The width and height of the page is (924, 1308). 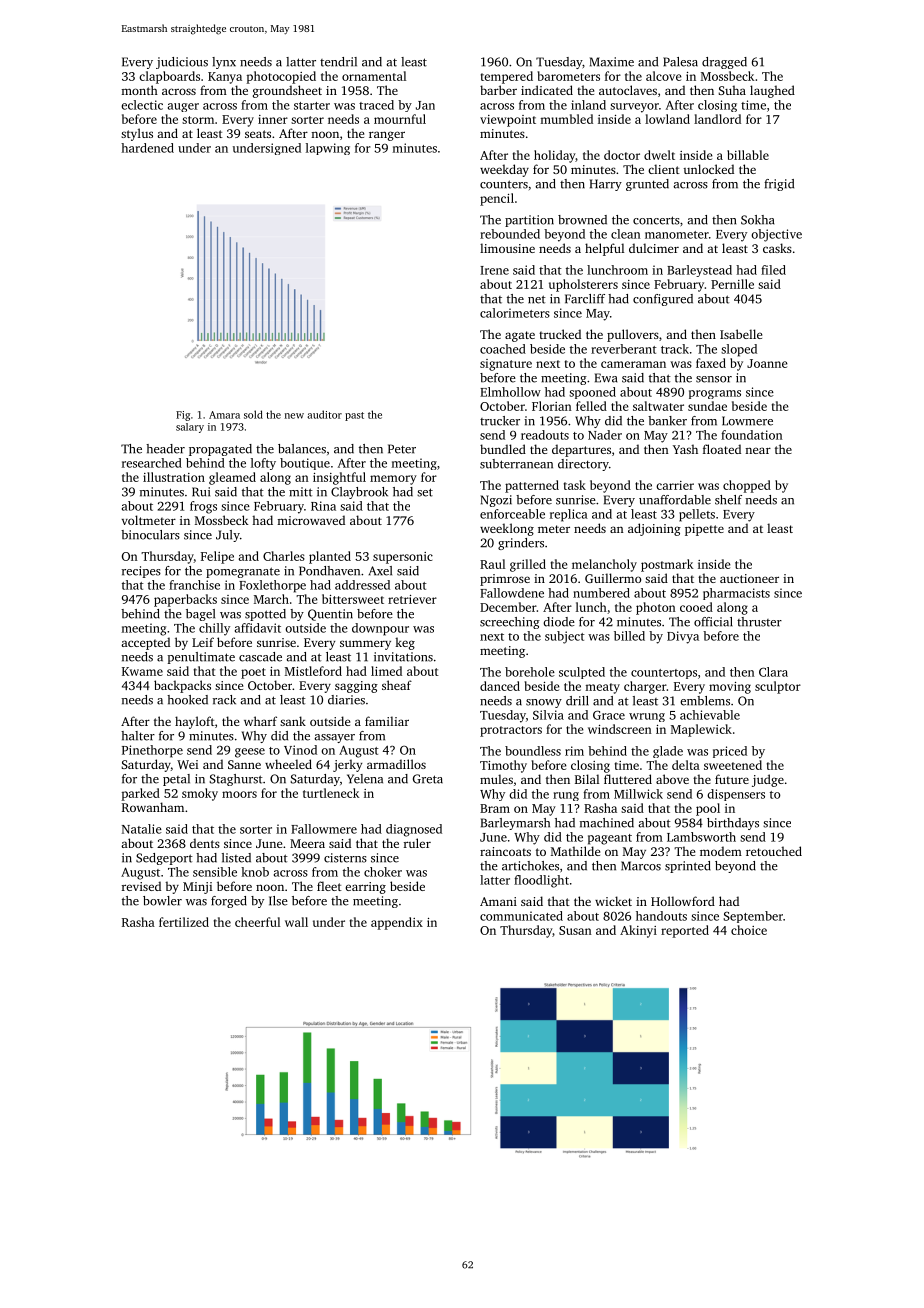 I want to click on danced, so click(x=500, y=686).
